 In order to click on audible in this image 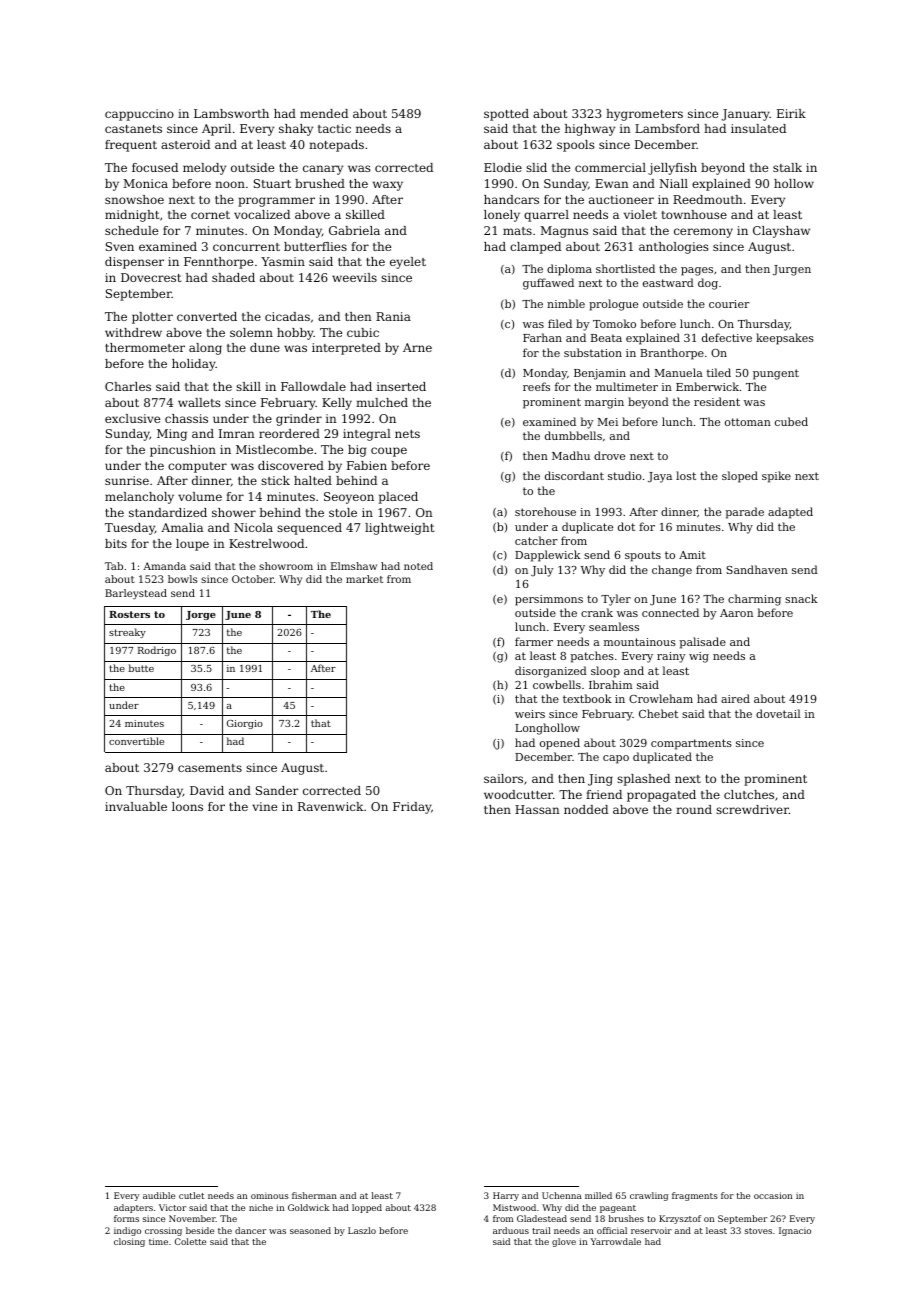, I will do `click(159, 1195)`.
